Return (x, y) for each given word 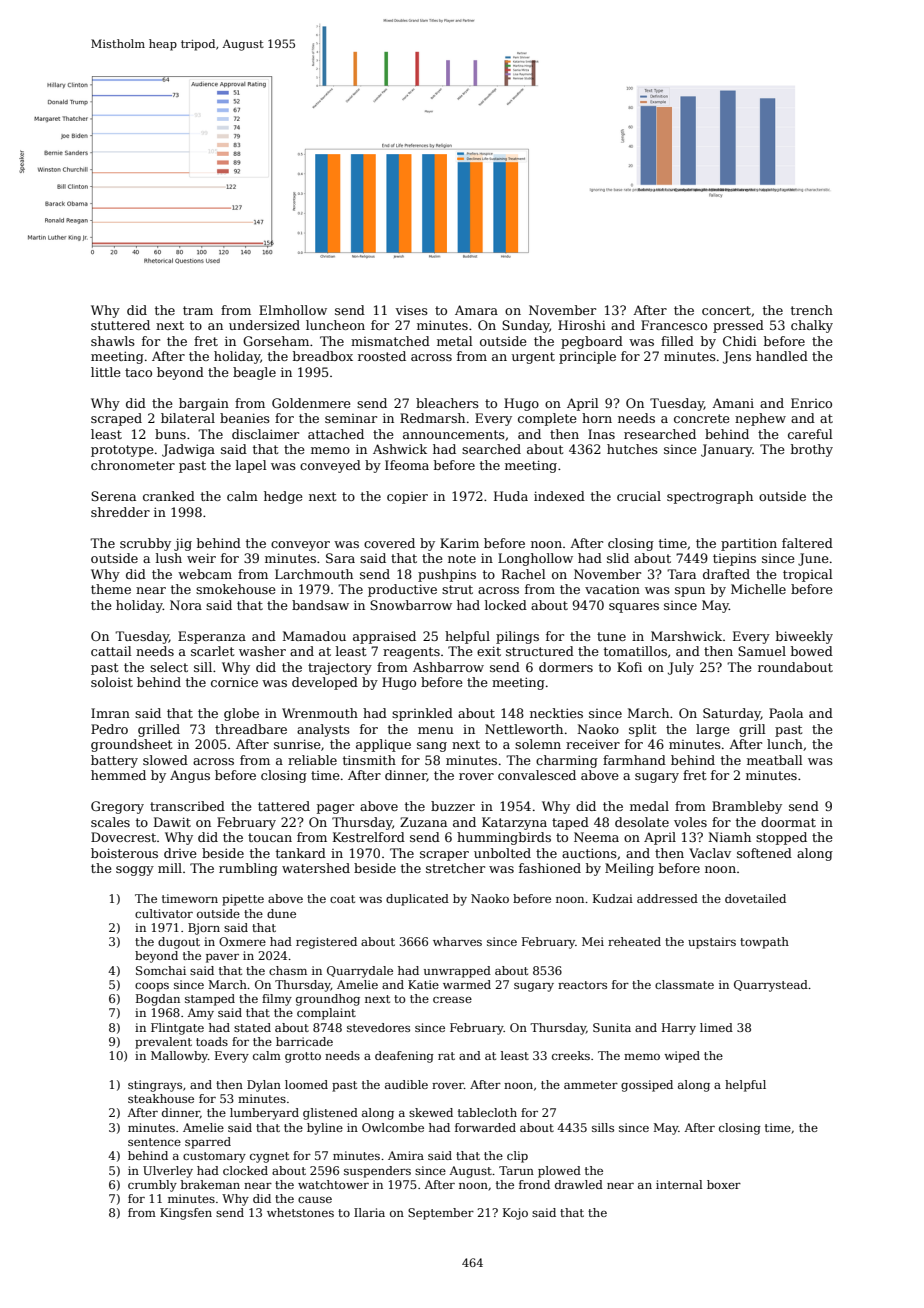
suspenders (377, 1172)
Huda (511, 496)
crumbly (152, 1186)
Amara (476, 310)
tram (198, 310)
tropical (808, 575)
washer (262, 651)
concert (726, 310)
